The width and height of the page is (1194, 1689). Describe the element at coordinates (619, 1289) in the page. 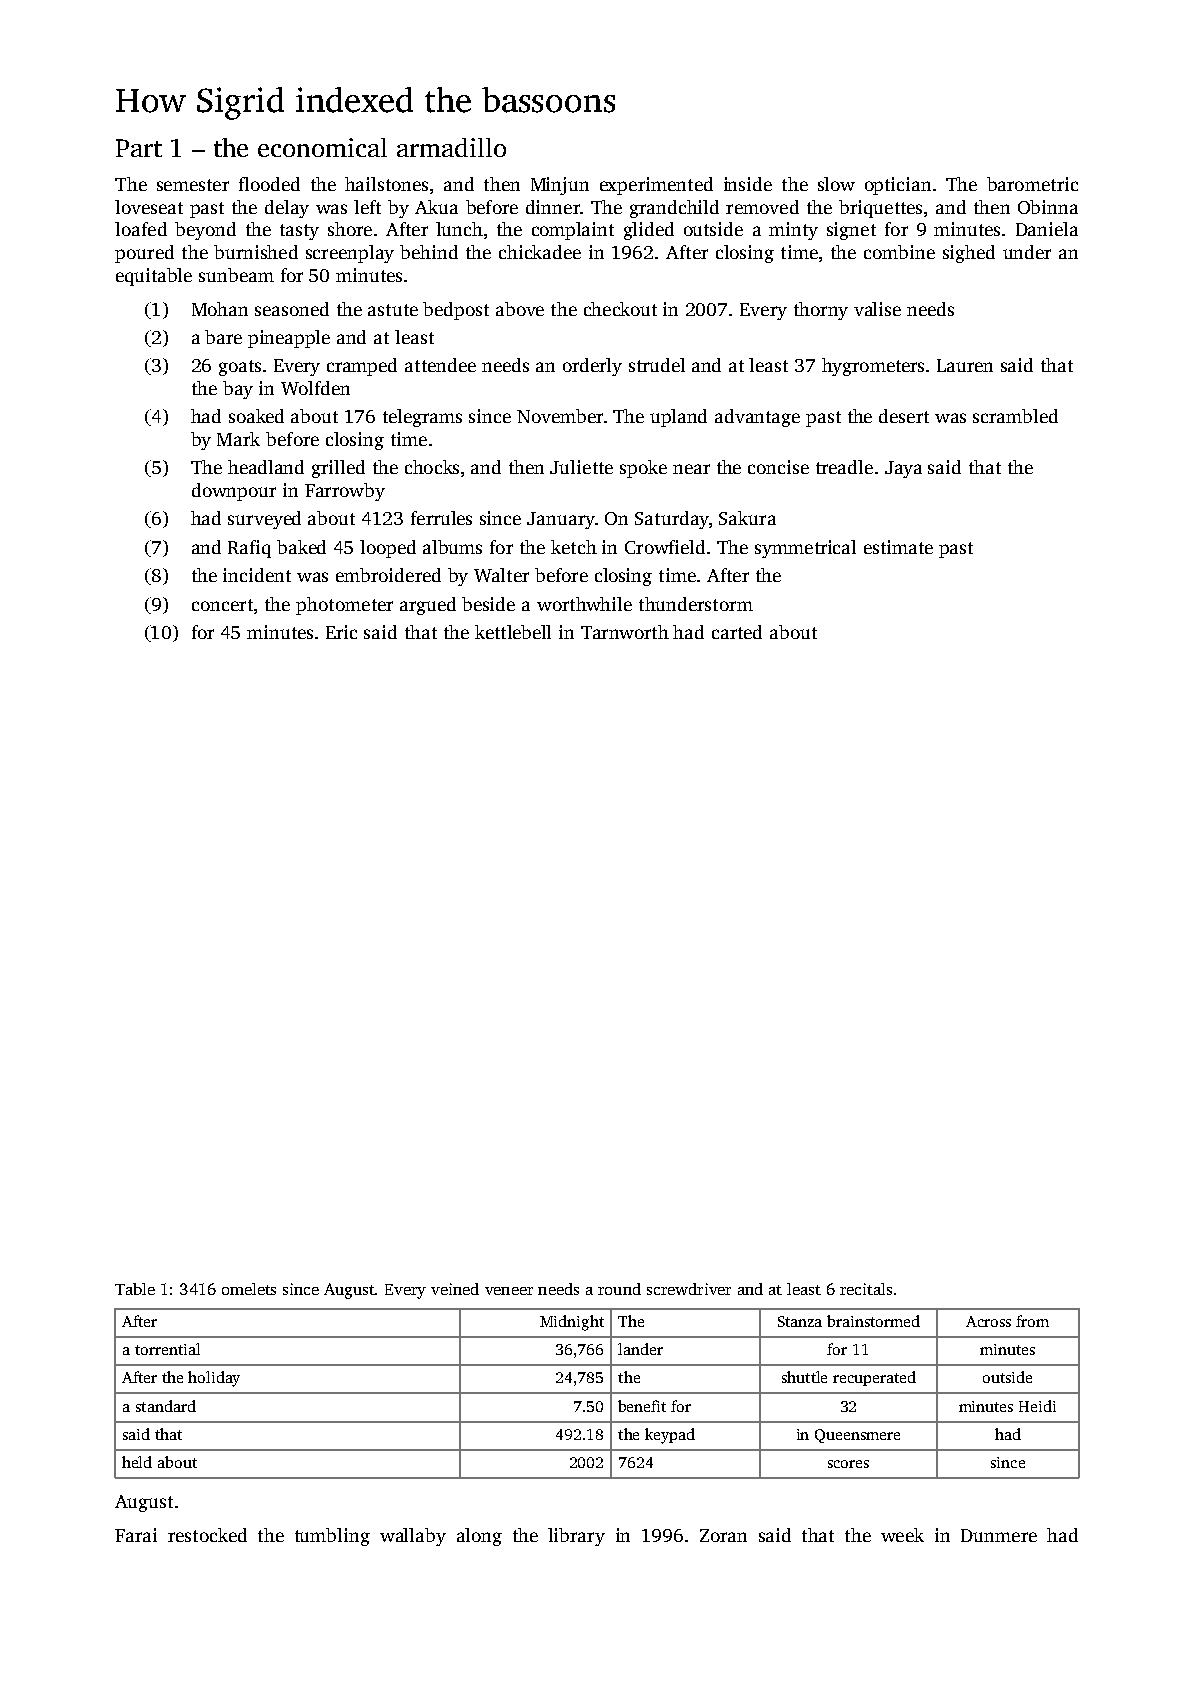

I see `round` at that location.
